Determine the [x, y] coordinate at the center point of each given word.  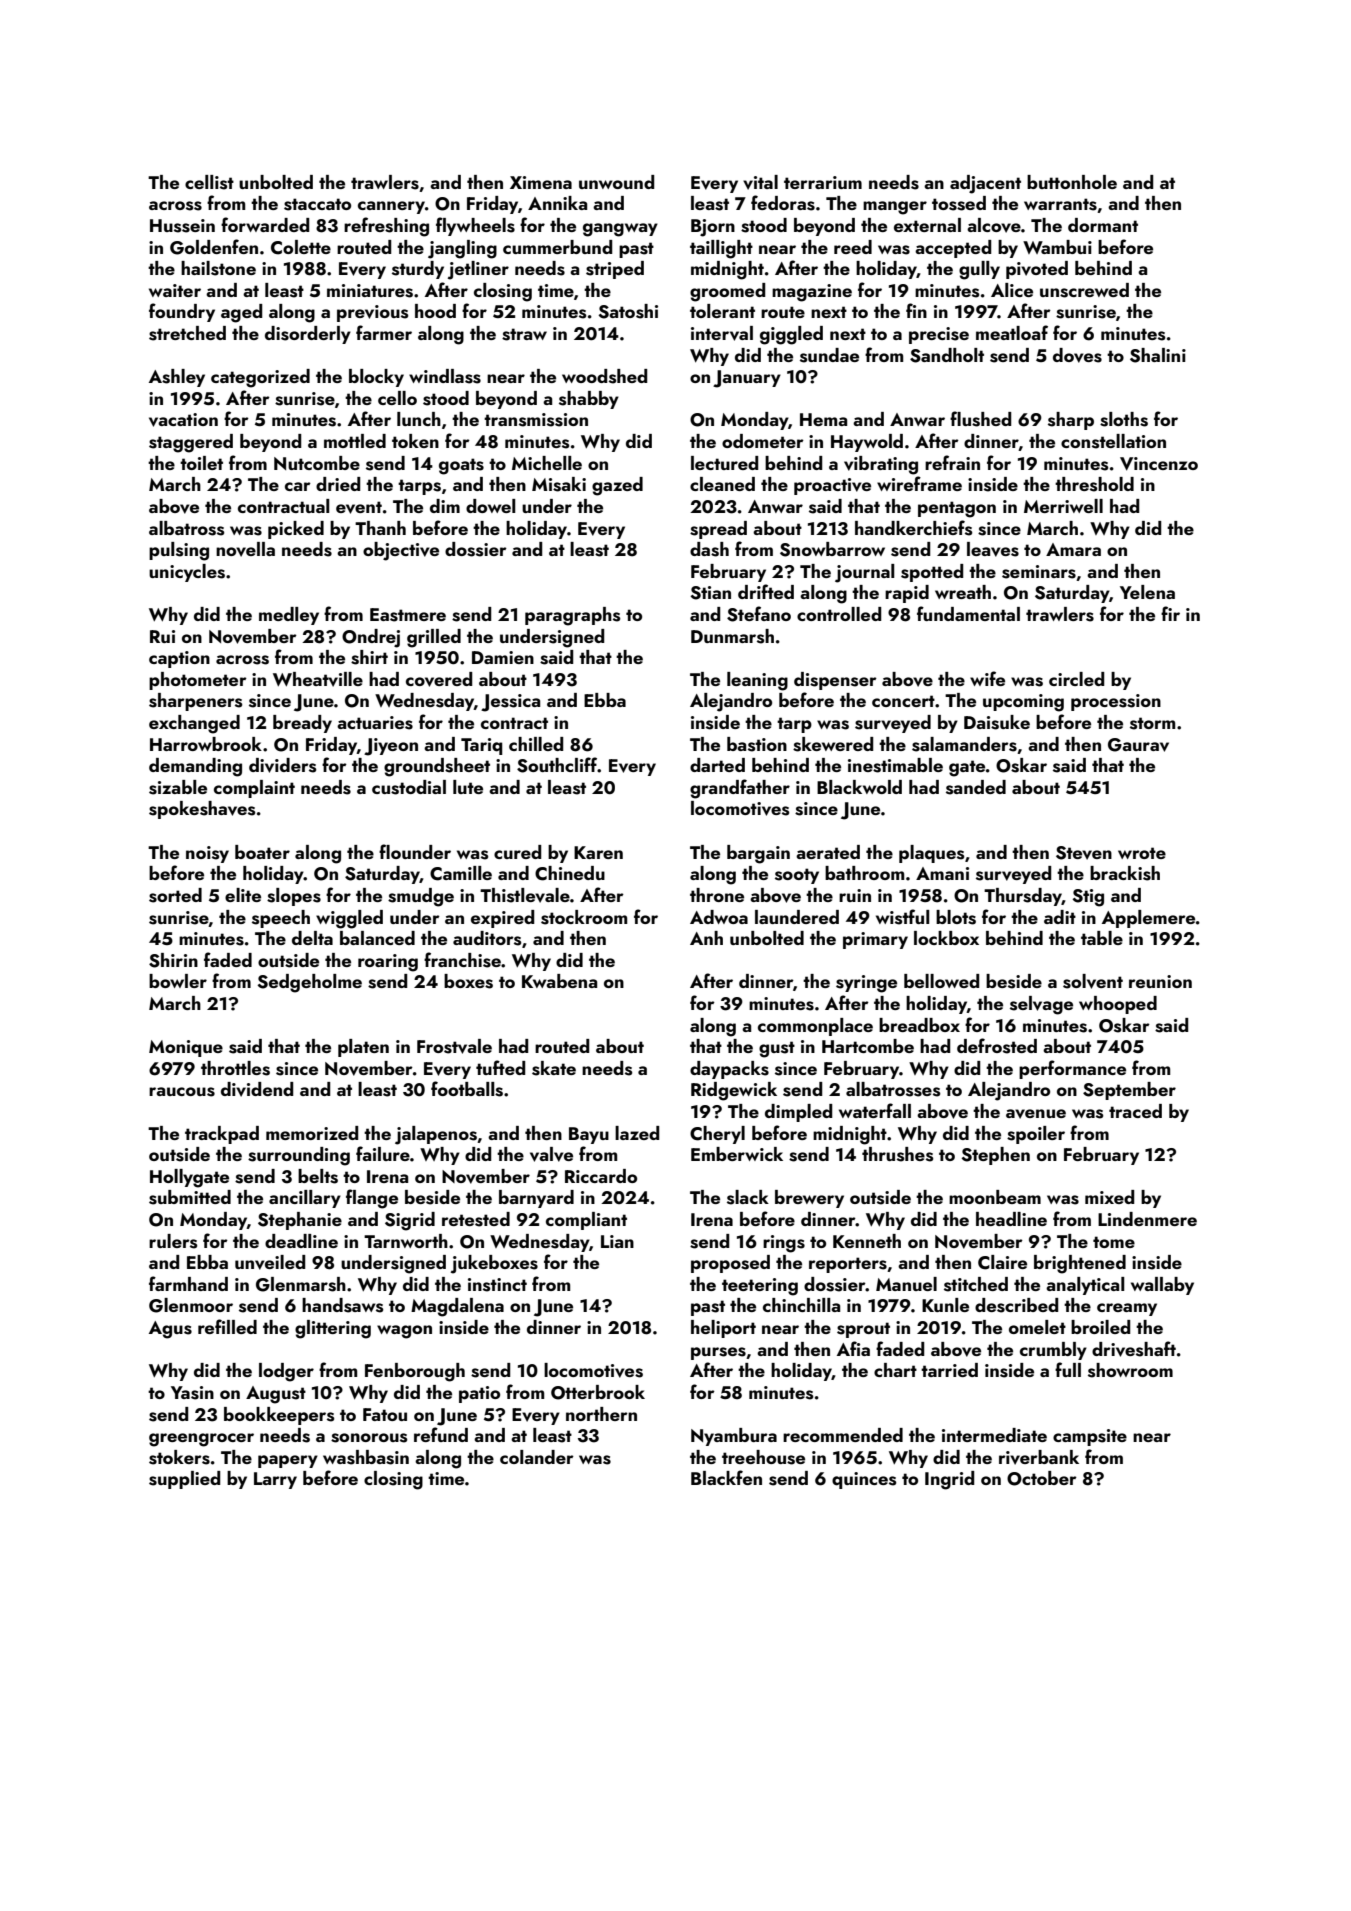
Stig [1088, 898]
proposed [730, 1264]
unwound [616, 182]
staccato [317, 204]
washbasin [366, 1457]
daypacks [729, 1070]
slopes [294, 897]
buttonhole [1072, 182]
